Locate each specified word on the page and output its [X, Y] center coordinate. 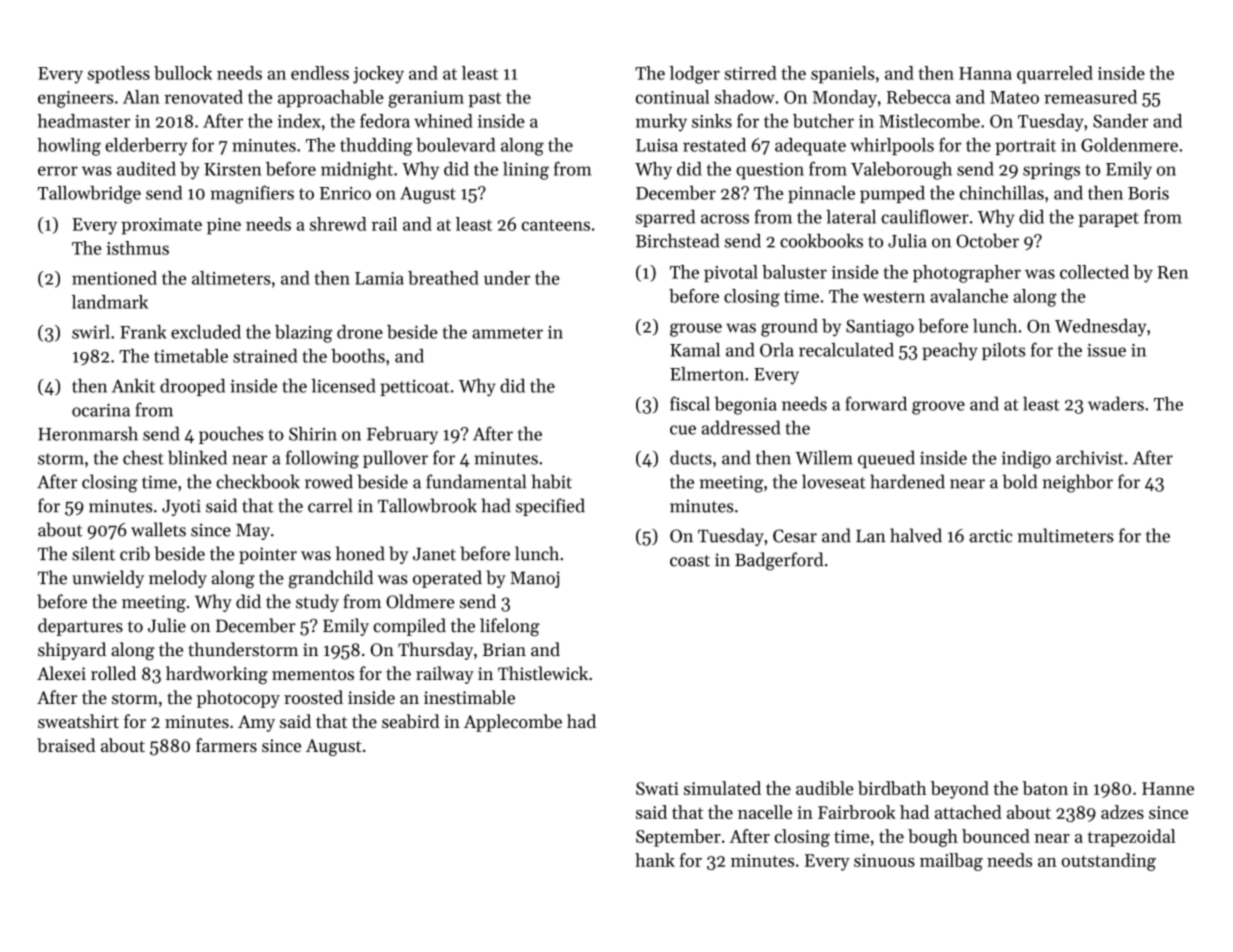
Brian [504, 649]
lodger [695, 75]
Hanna [985, 73]
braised [66, 745]
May [253, 532]
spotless [119, 75]
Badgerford [779, 561]
